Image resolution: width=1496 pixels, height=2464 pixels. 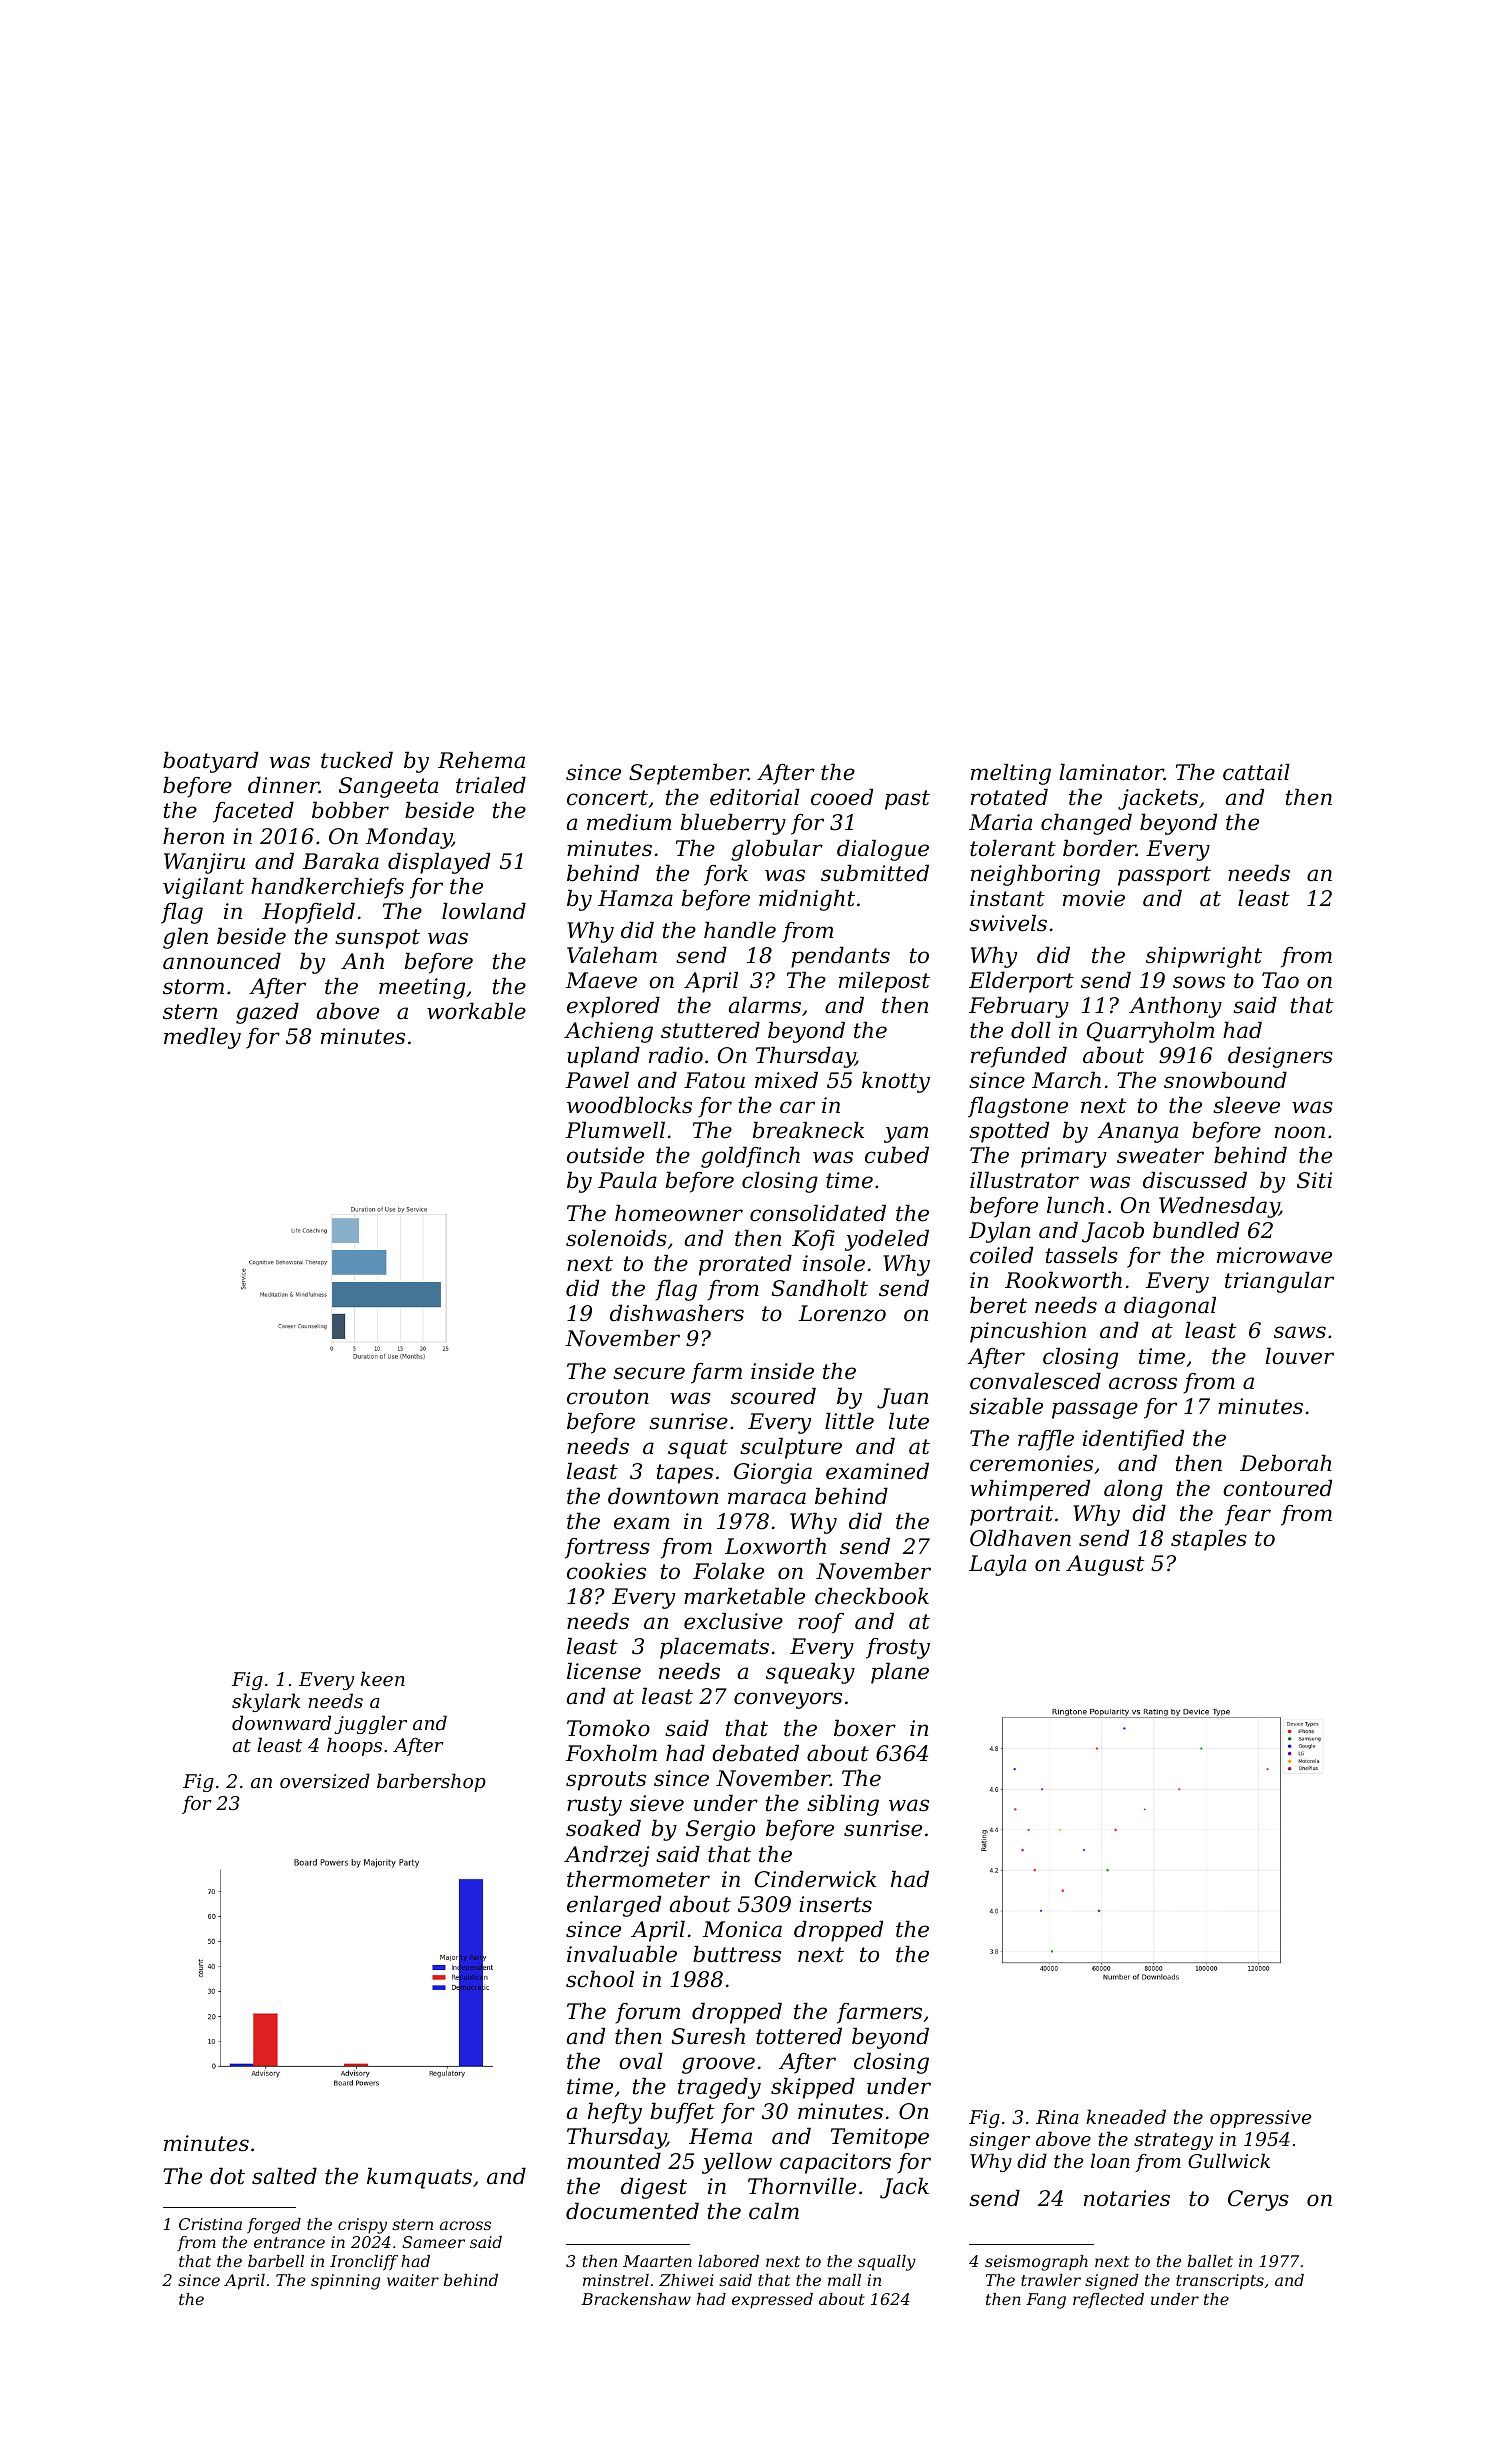 I want to click on discussed, so click(x=1195, y=1180).
